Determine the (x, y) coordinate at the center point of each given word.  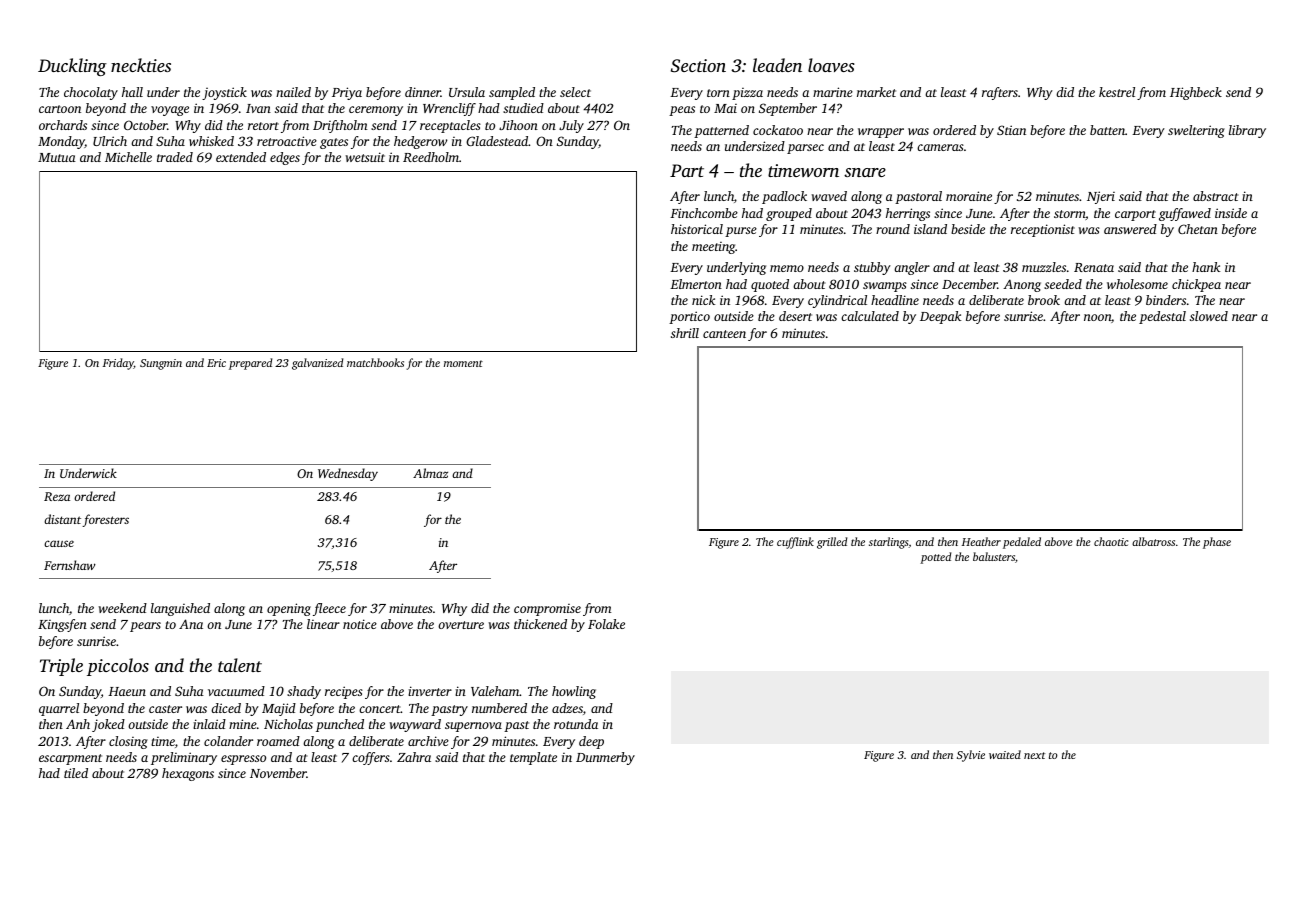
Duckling (72, 67)
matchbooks (375, 362)
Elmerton (696, 284)
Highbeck (1196, 93)
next (1034, 755)
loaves (831, 65)
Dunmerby (605, 758)
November (278, 773)
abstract (1215, 196)
